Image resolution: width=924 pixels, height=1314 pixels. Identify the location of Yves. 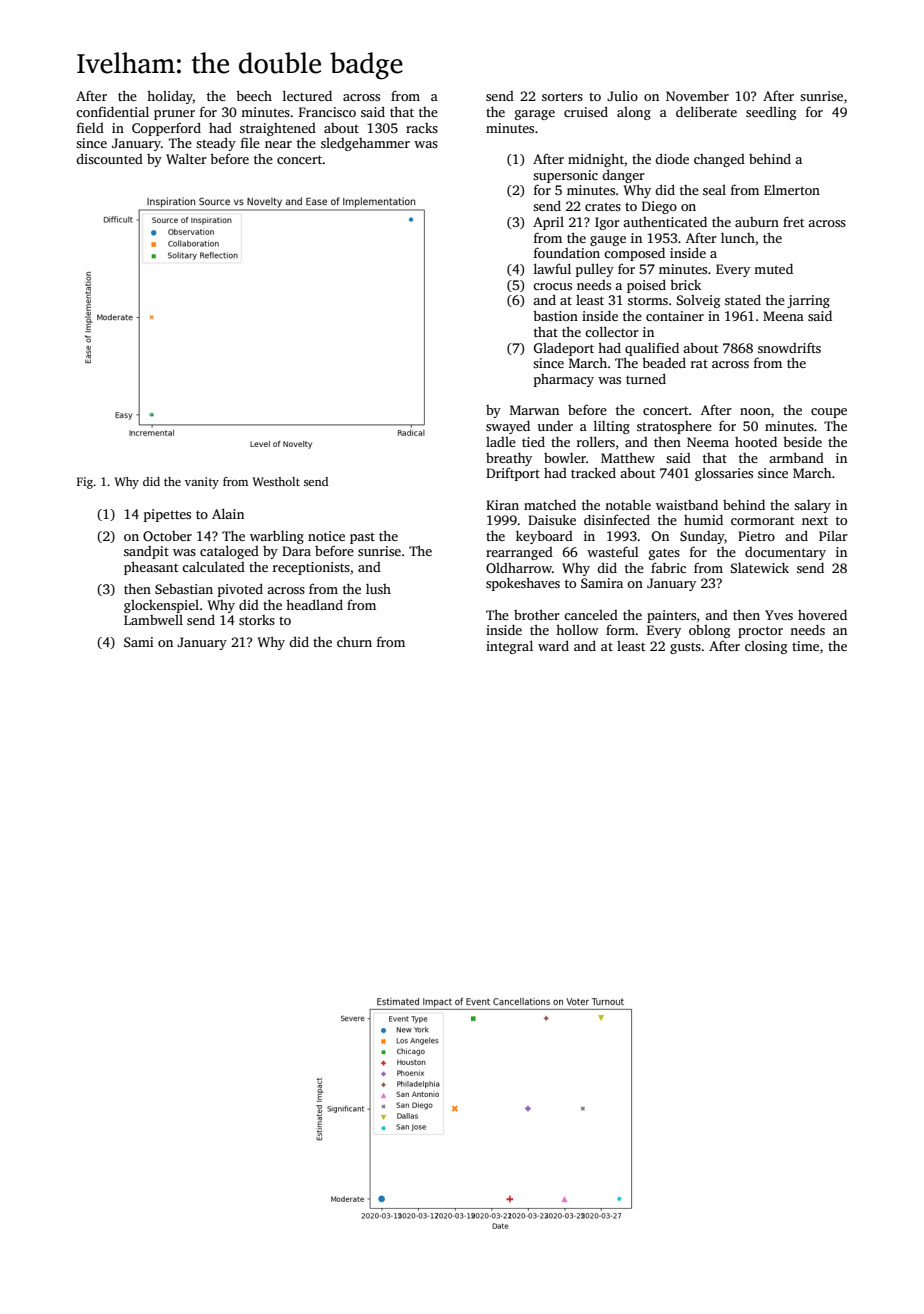
(779, 615).
